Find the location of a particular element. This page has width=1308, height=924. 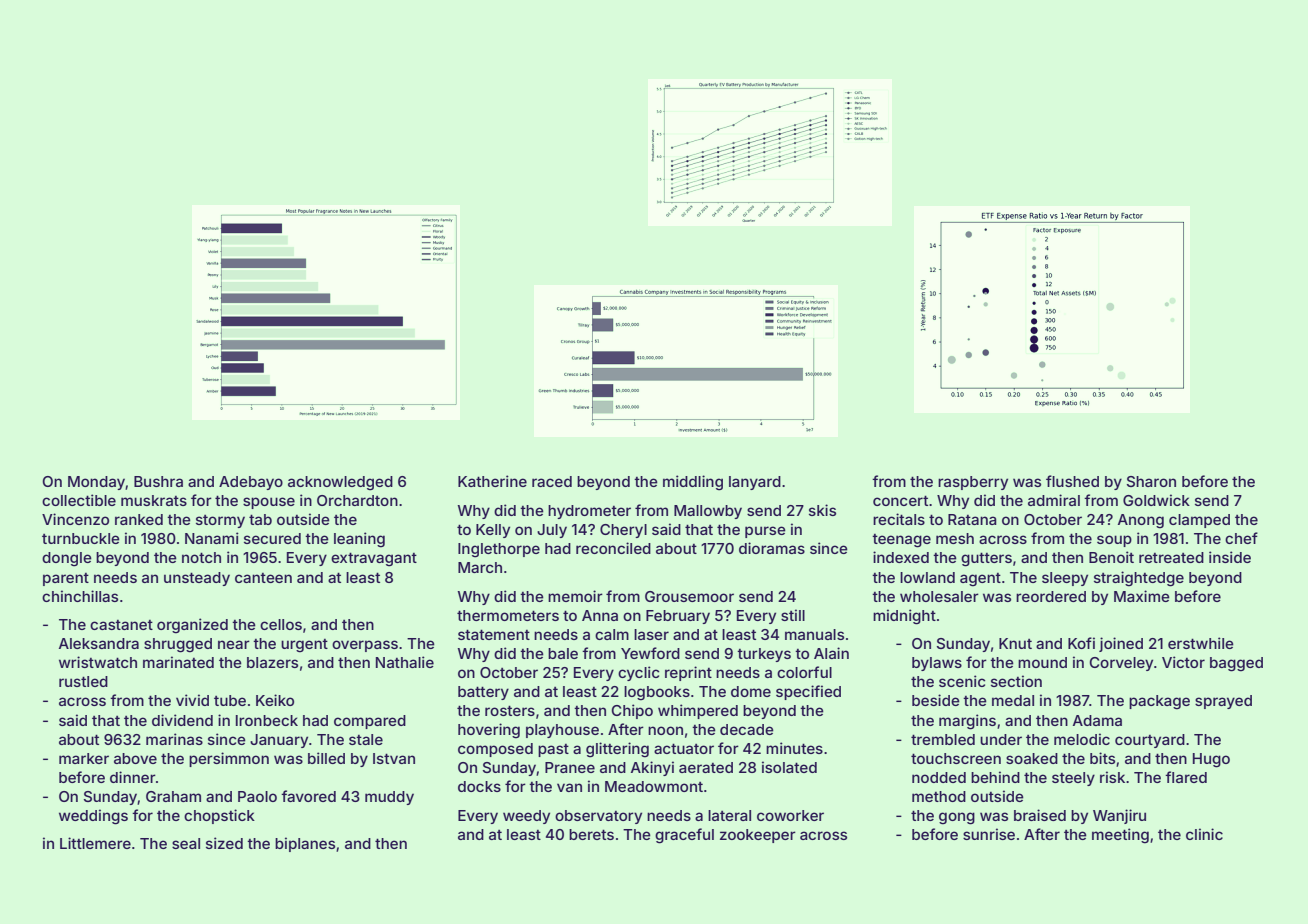

mesh is located at coordinates (955, 538).
